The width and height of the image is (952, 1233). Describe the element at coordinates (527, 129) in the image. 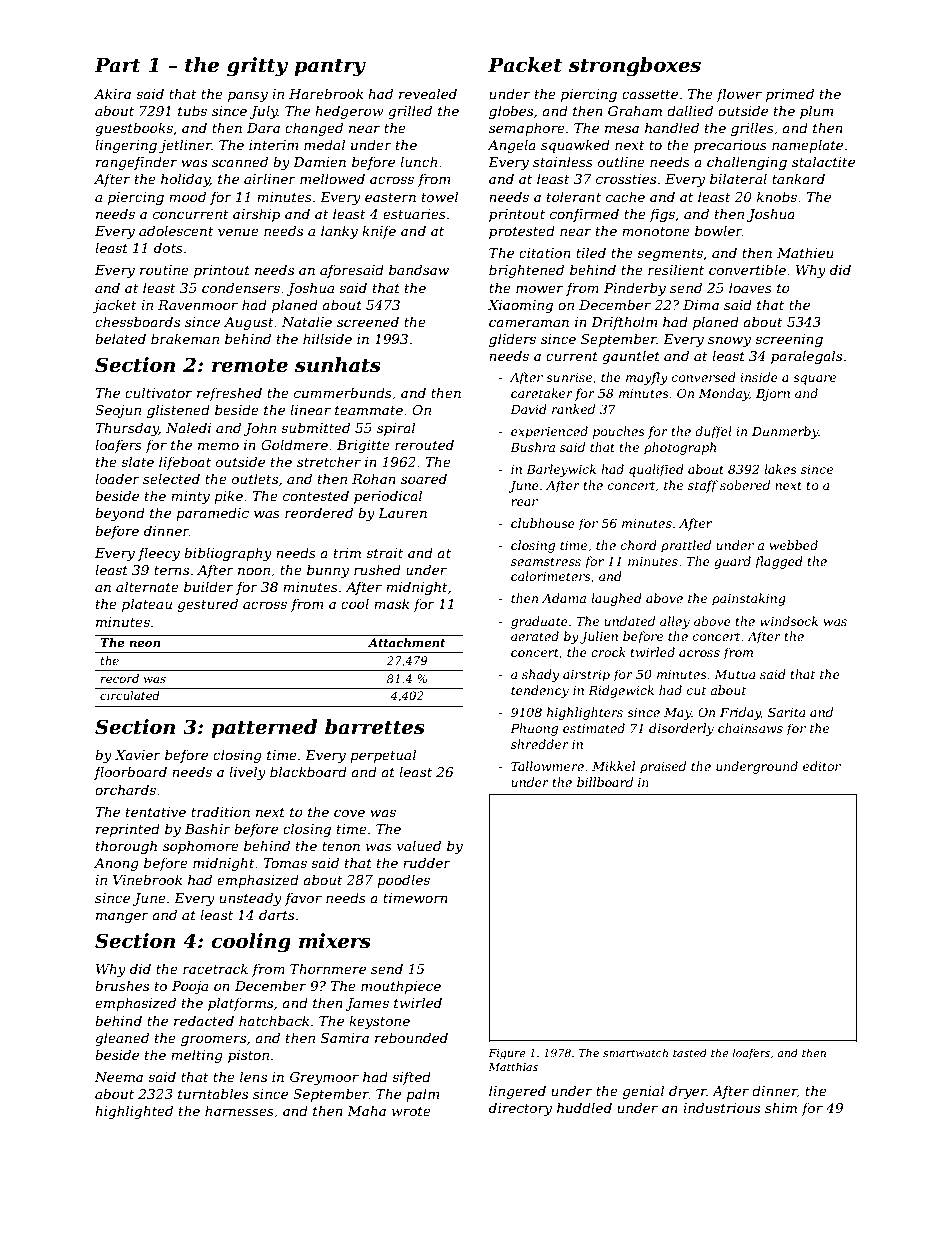

I see `semaphore` at that location.
